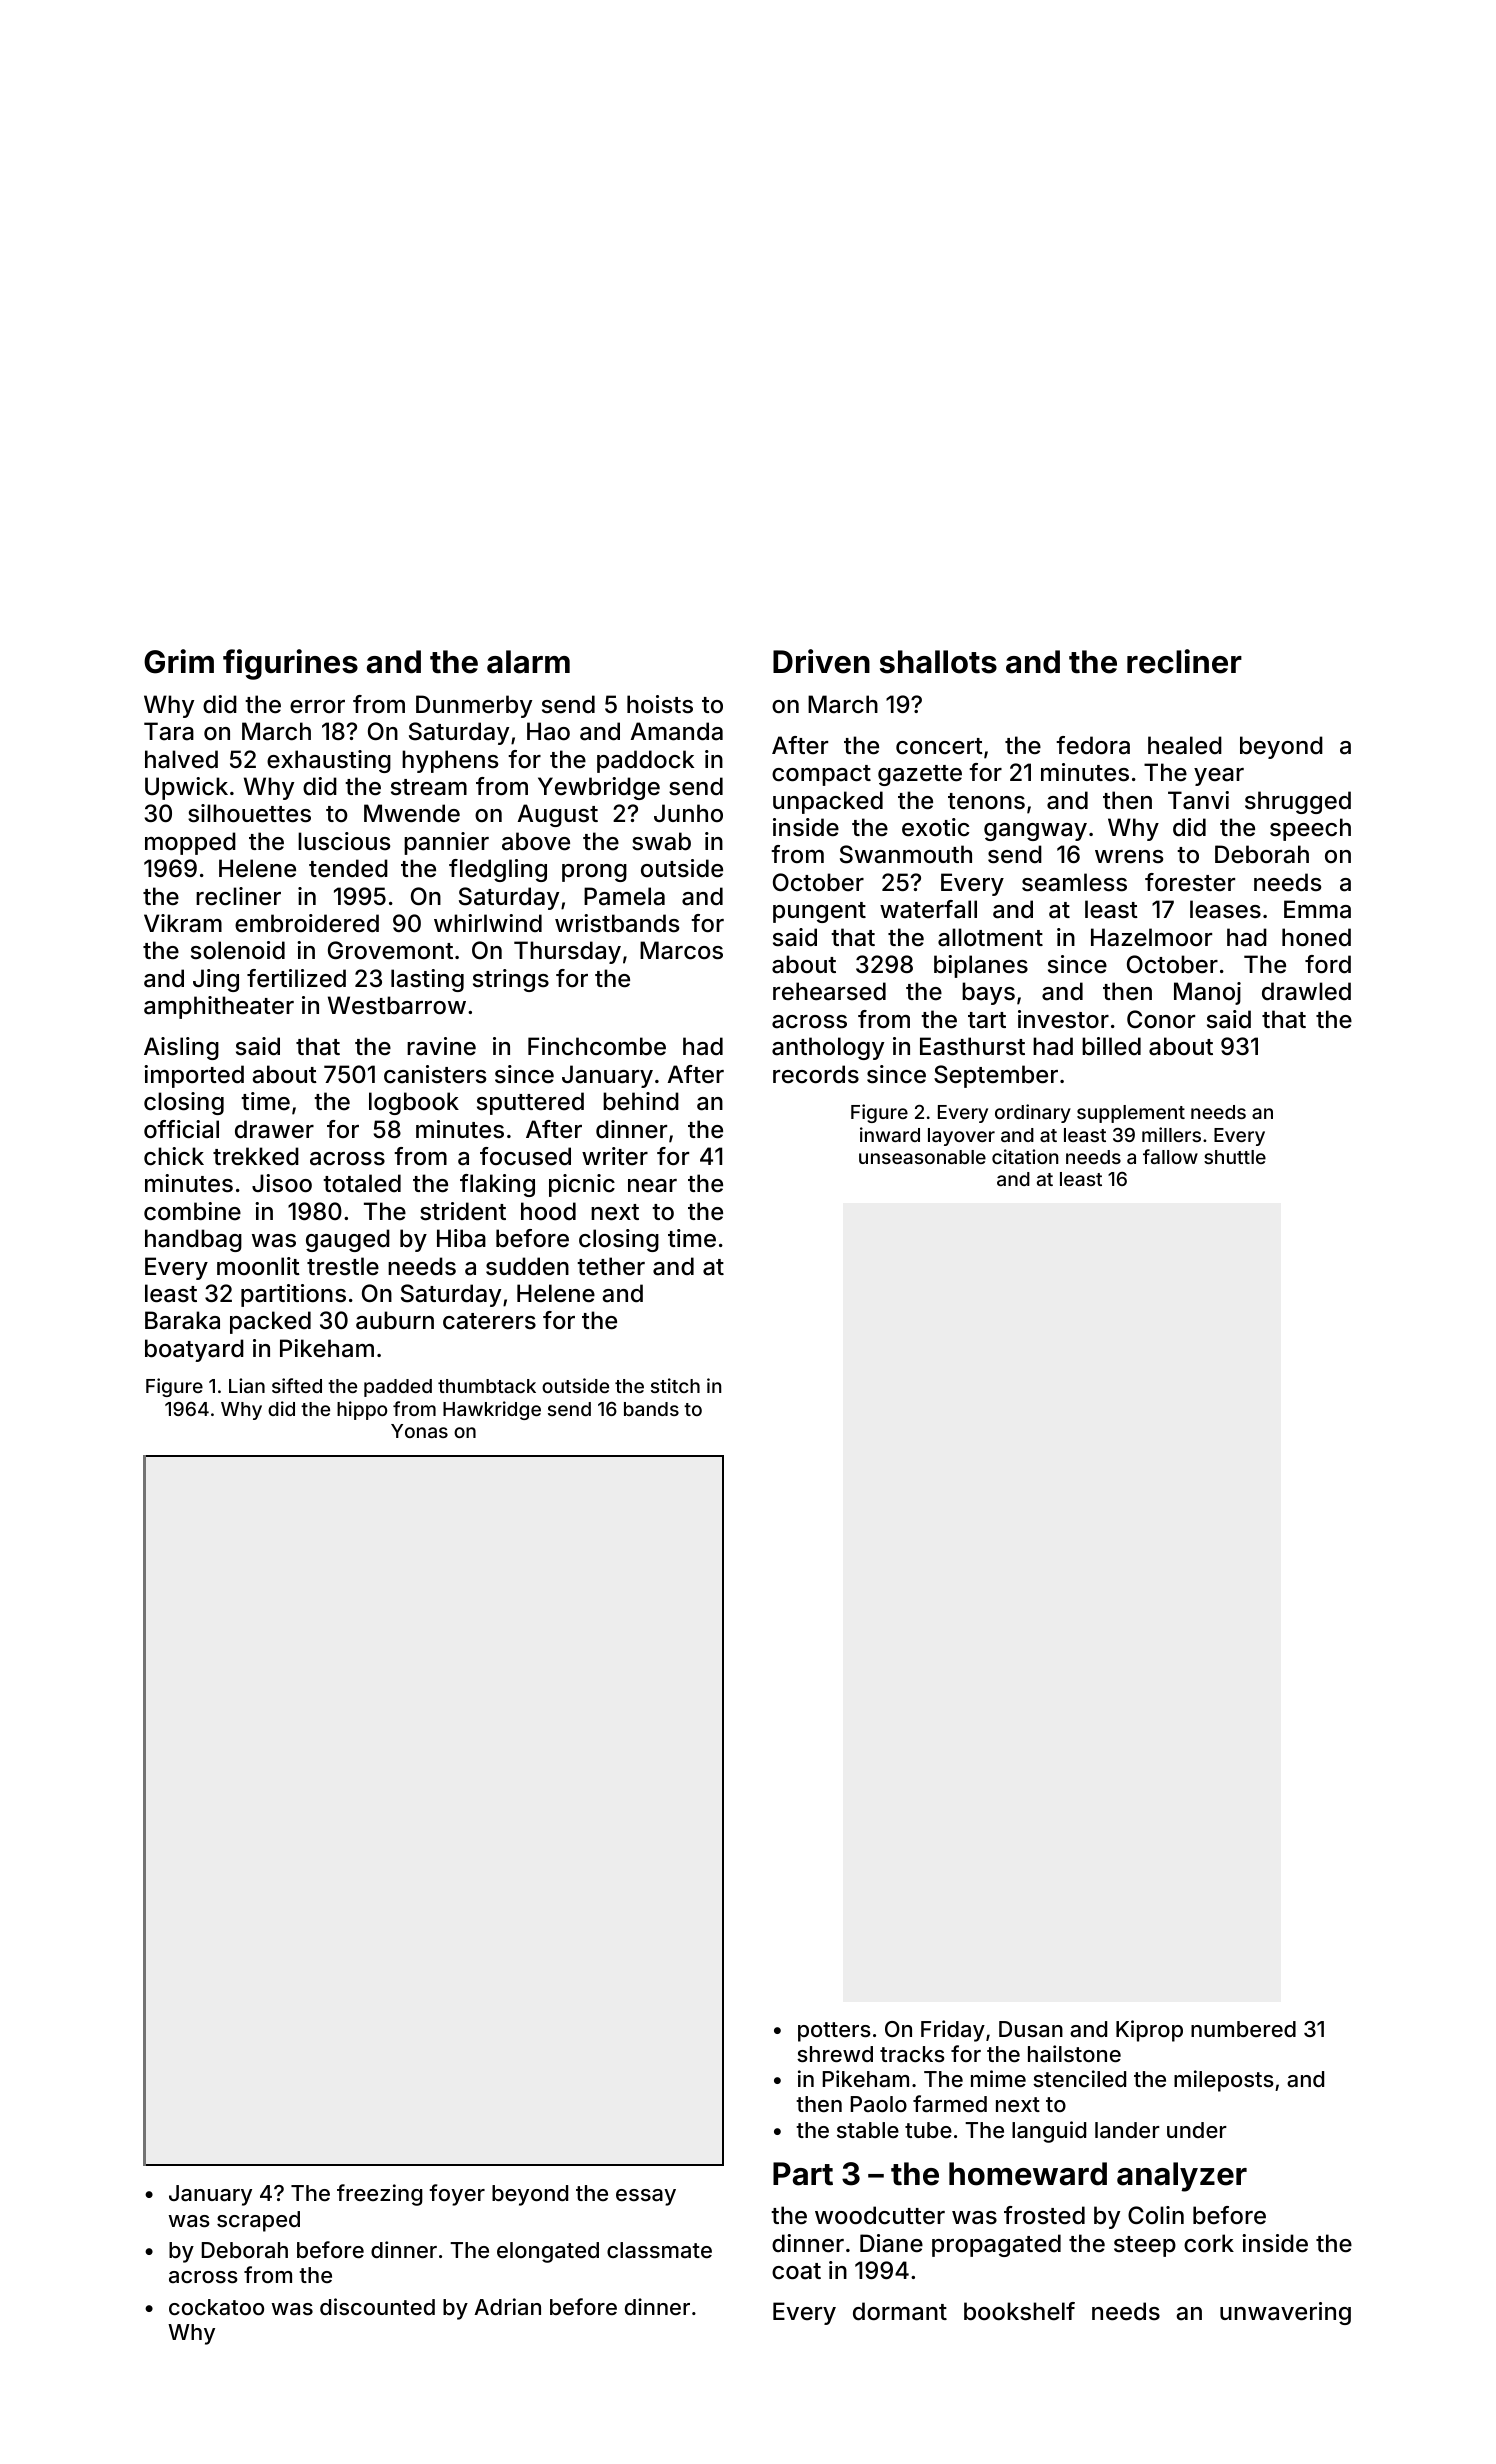 This document has width=1496, height=2464. I want to click on numbered, so click(1243, 2029).
